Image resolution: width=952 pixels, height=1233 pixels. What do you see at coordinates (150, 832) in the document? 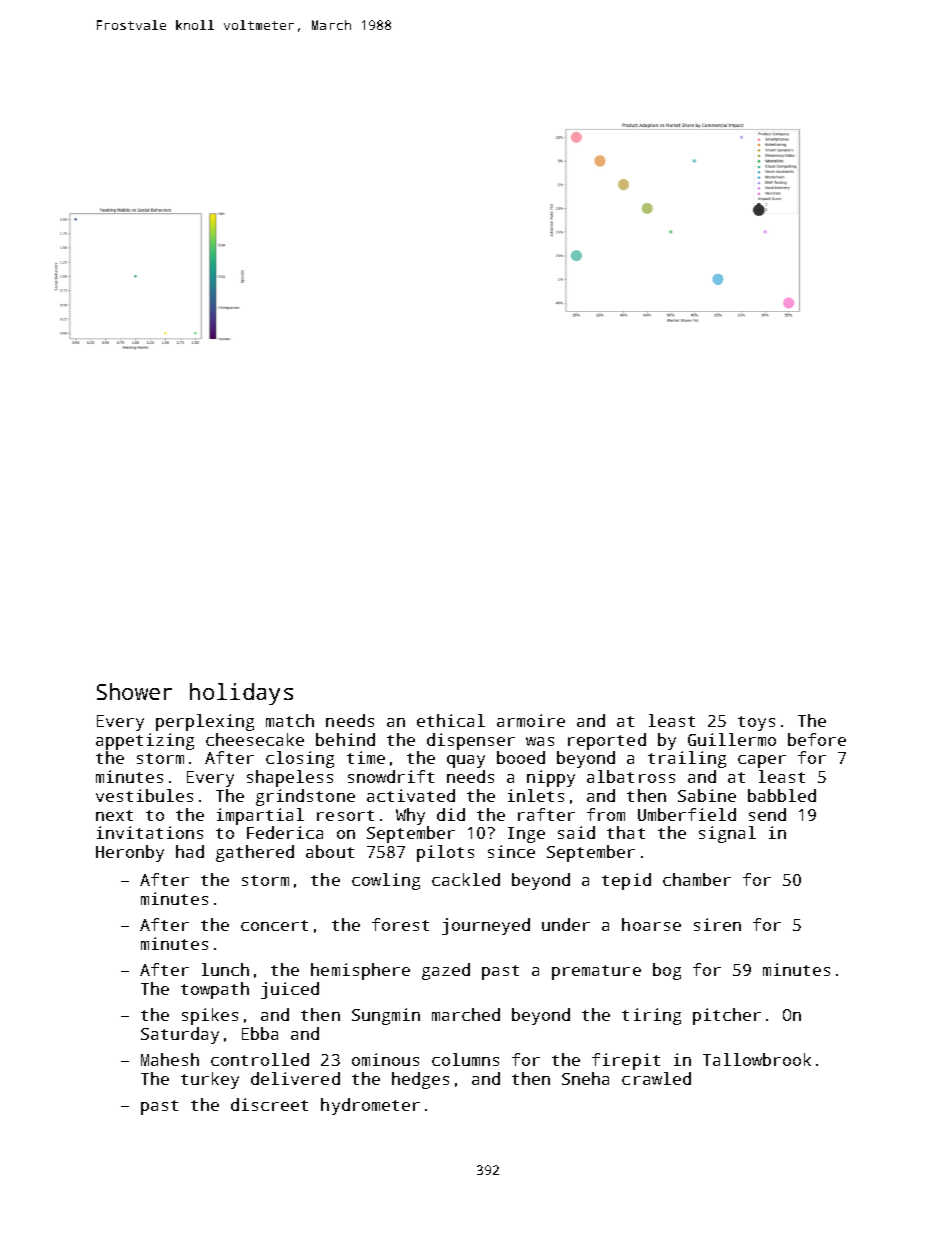
I see `invitations` at bounding box center [150, 832].
